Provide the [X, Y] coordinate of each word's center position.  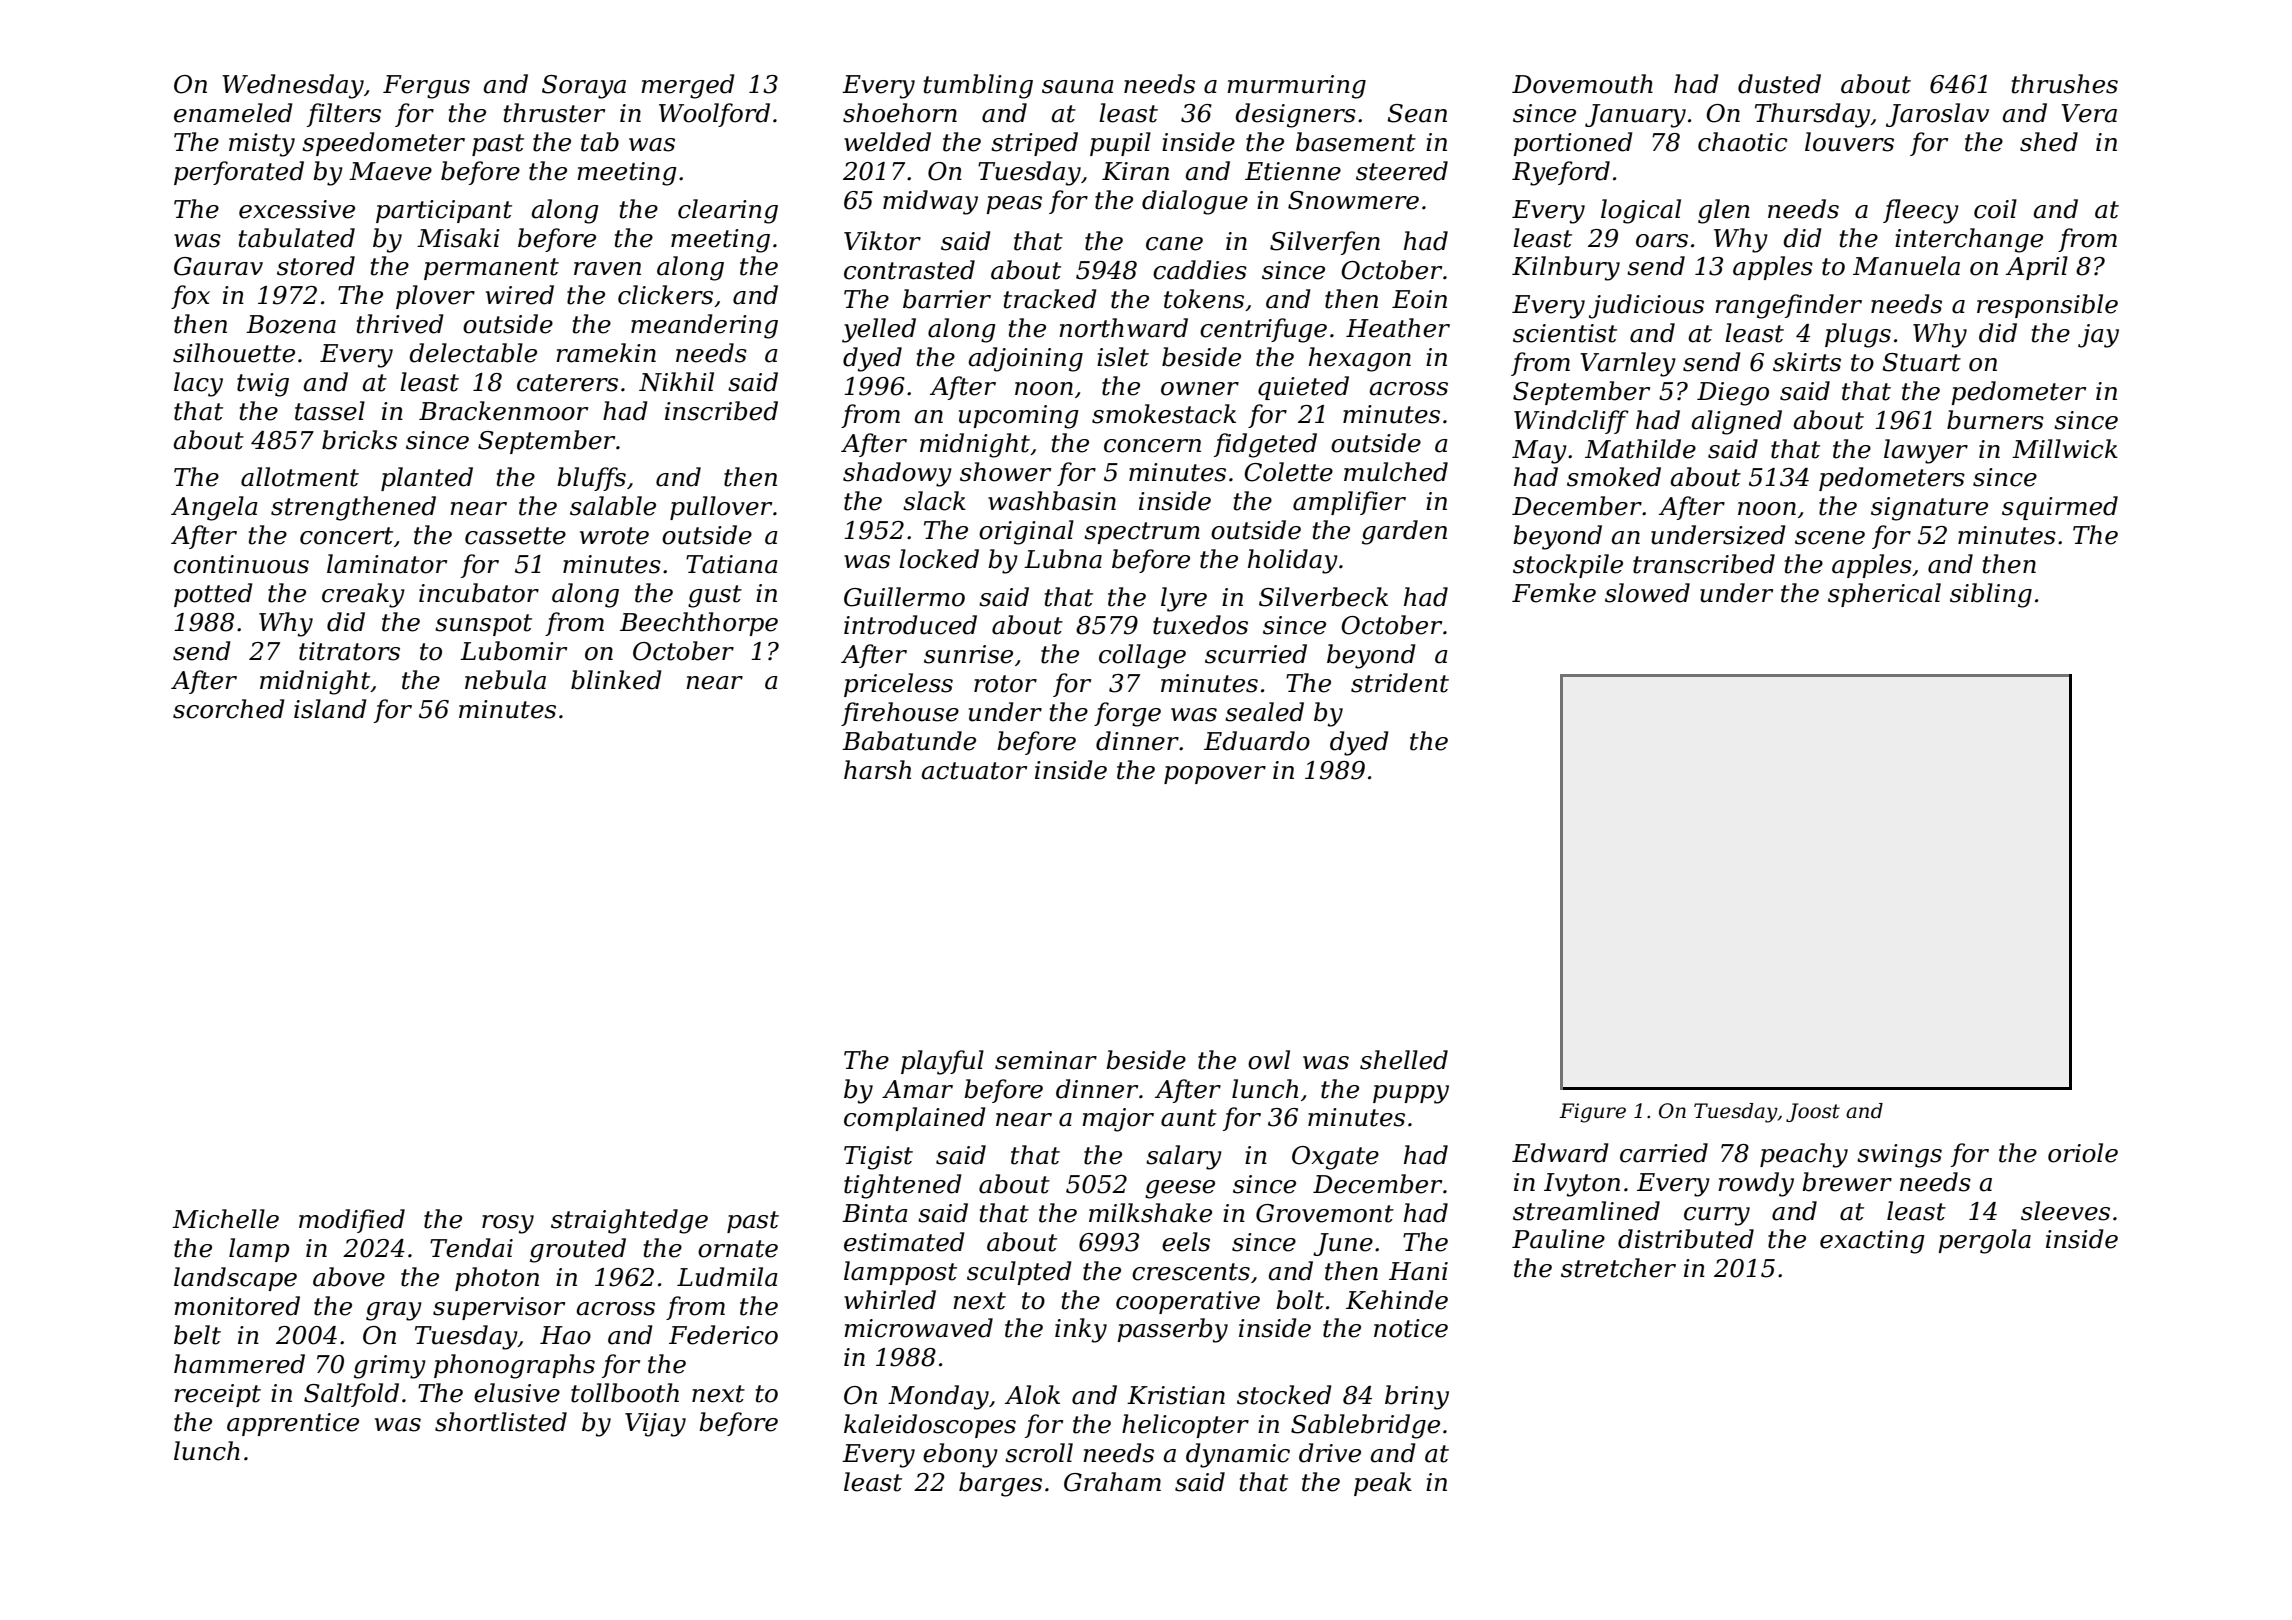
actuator [974, 771]
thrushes [2065, 84]
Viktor [882, 241]
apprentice [293, 1424]
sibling [1991, 595]
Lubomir [513, 651]
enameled [233, 113]
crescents [1191, 1272]
